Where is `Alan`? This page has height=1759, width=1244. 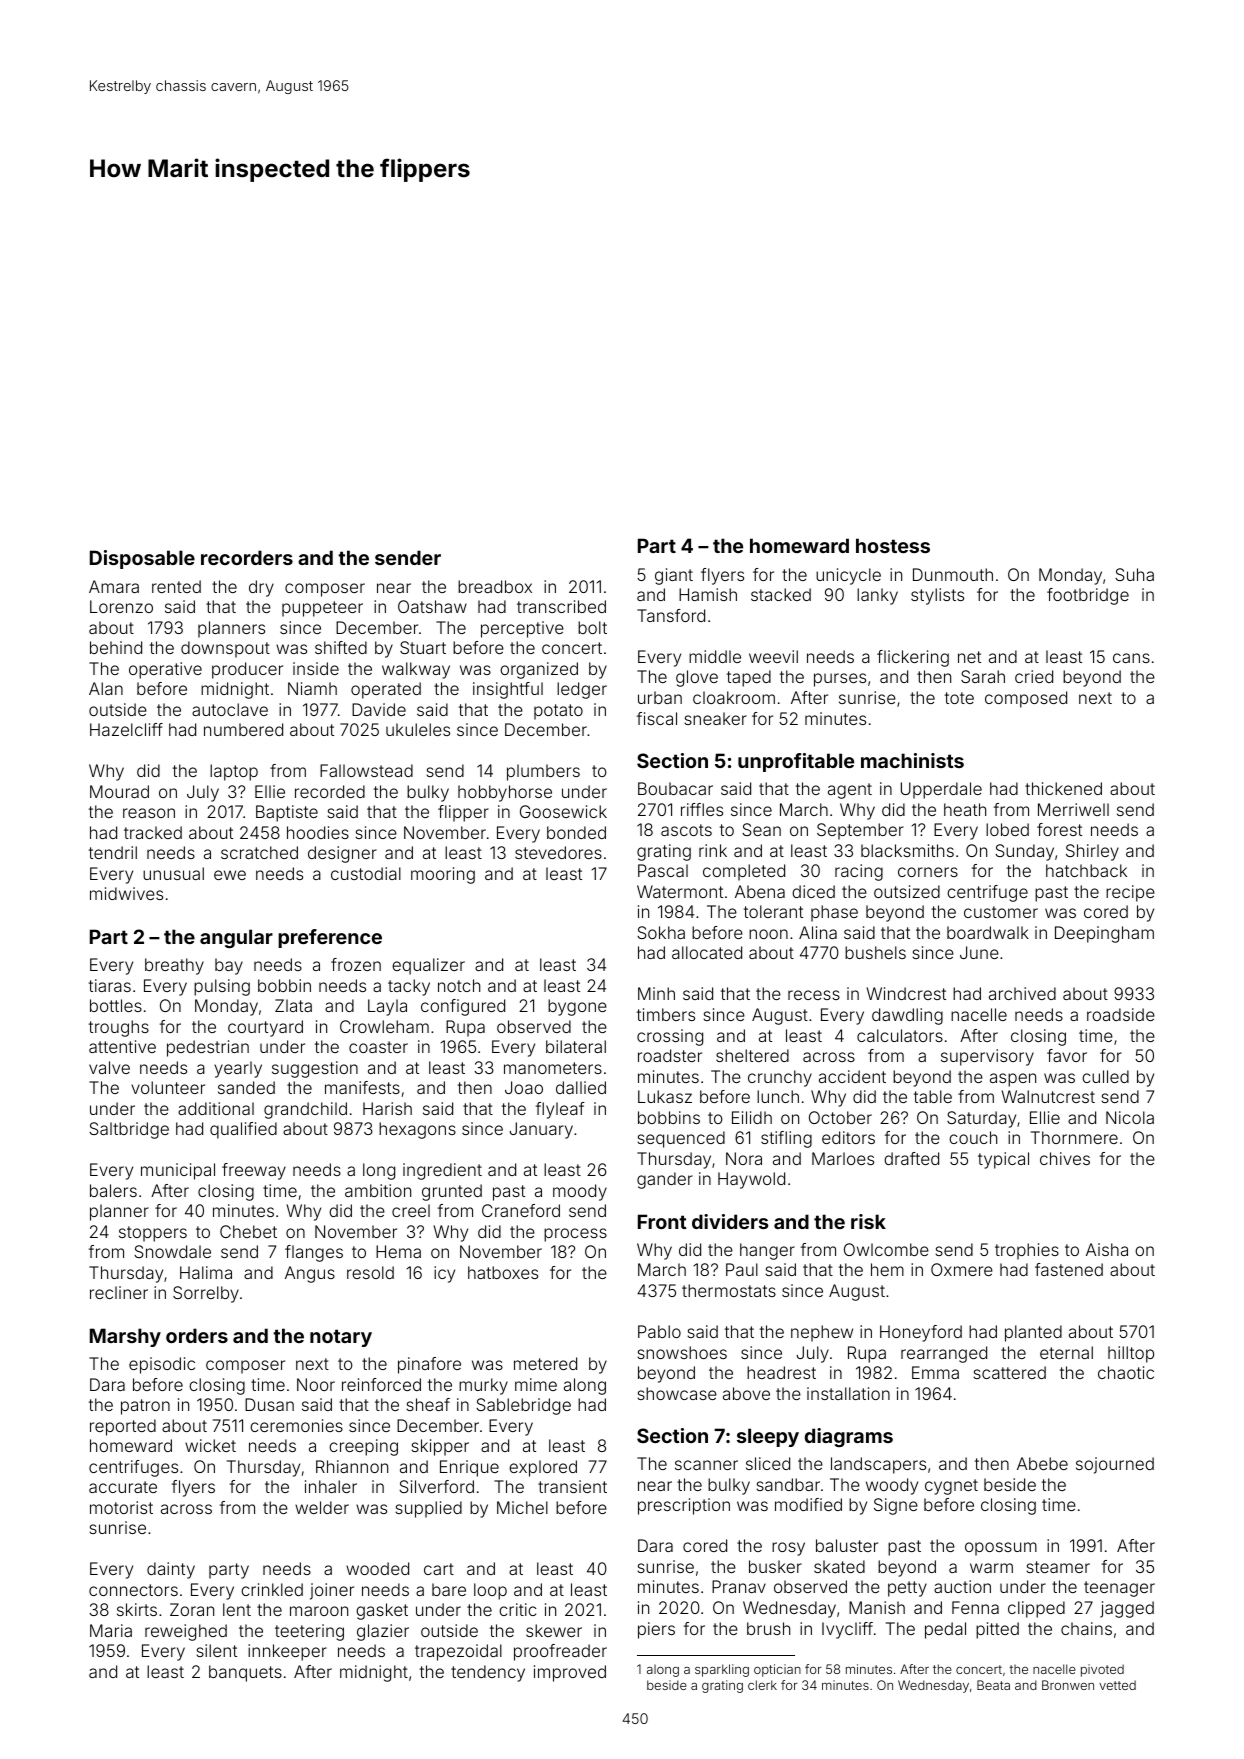 Alan is located at coordinates (106, 688).
